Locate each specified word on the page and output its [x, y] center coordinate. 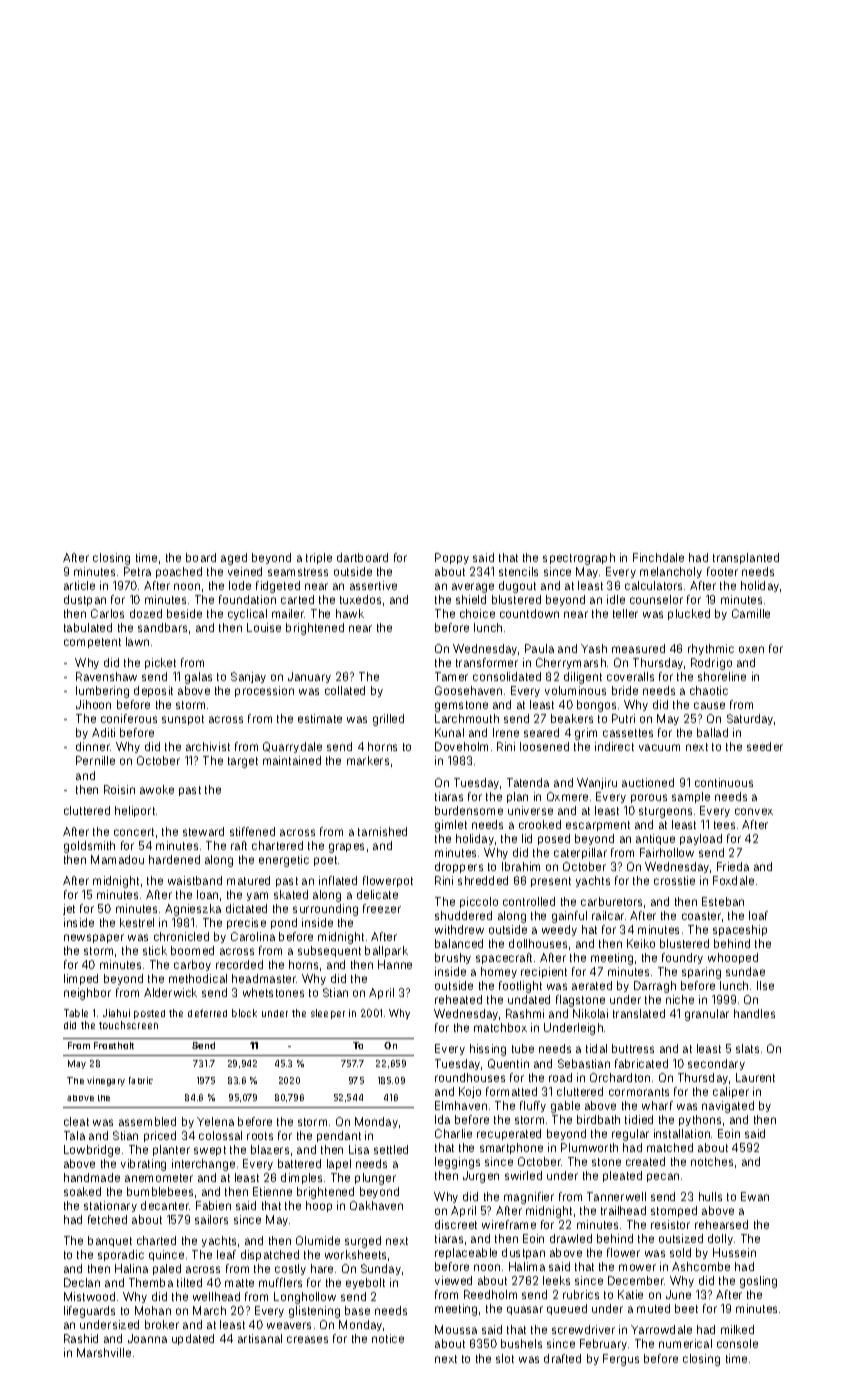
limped [81, 979]
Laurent [755, 1077]
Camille [751, 613]
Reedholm [490, 1294]
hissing [488, 1050]
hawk [350, 613]
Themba [151, 1282]
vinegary [106, 1081]
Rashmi [525, 1013]
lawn [137, 641]
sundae [745, 971]
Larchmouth [467, 718]
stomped [674, 1211]
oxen [751, 649]
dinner [93, 746]
